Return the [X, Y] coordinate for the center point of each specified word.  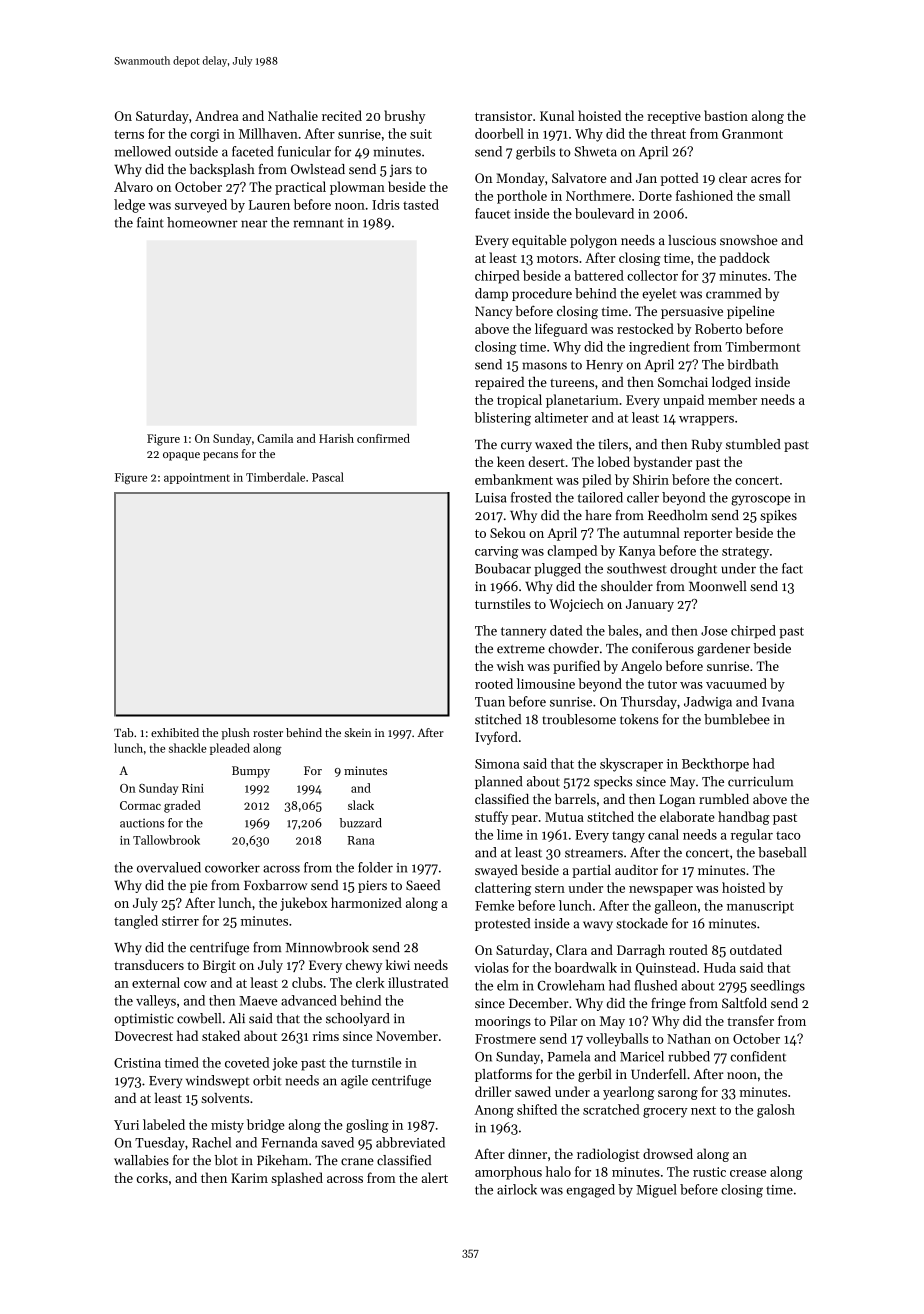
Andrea [216, 115]
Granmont [752, 134]
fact [792, 568]
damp [491, 294]
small [774, 195]
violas [491, 967]
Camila [275, 438]
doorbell [499, 133]
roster [268, 733]
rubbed [689, 1056]
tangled [136, 922]
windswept [218, 1081]
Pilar [563, 1020]
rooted [494, 683]
